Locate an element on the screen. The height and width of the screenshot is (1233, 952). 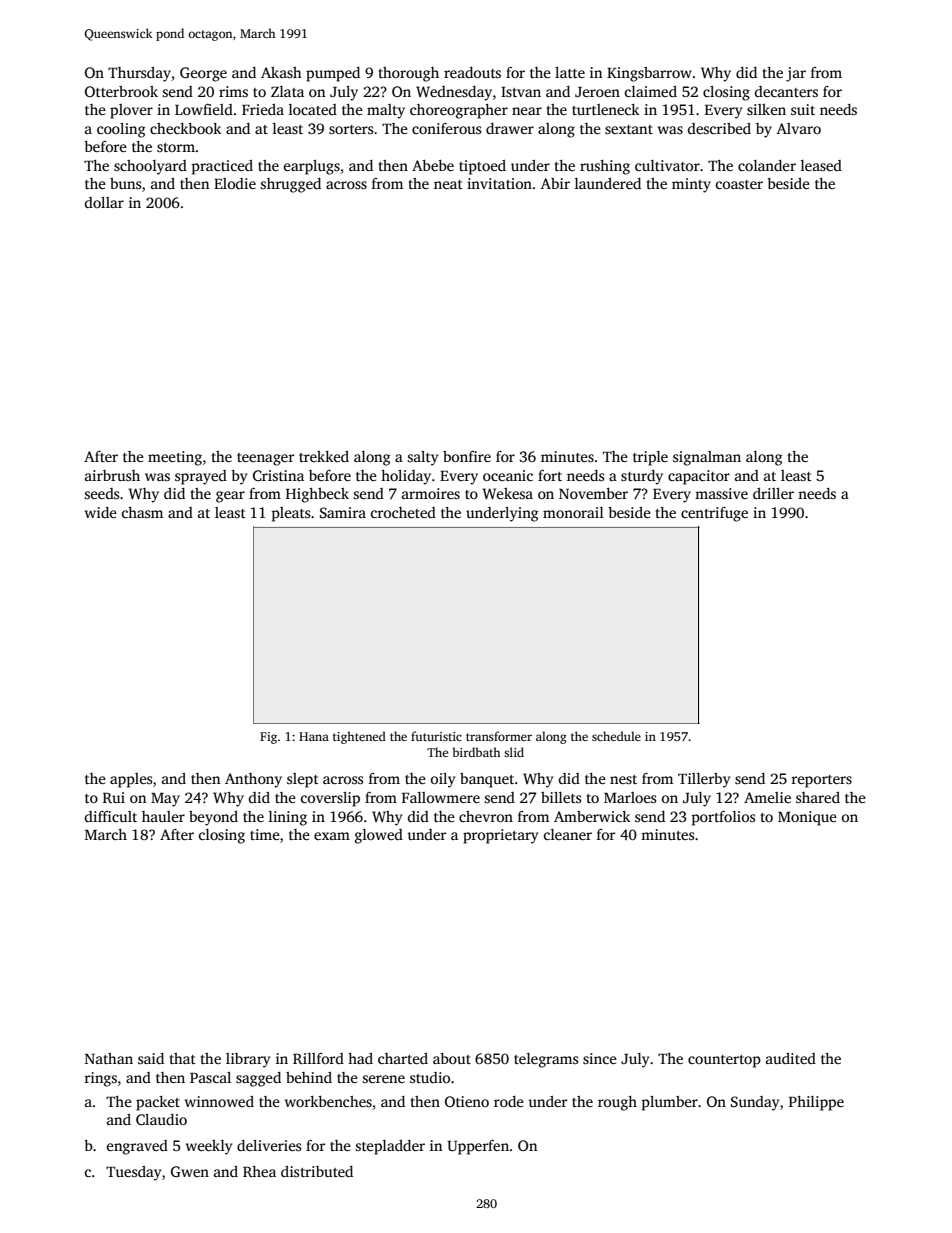
schedule is located at coordinates (616, 736).
